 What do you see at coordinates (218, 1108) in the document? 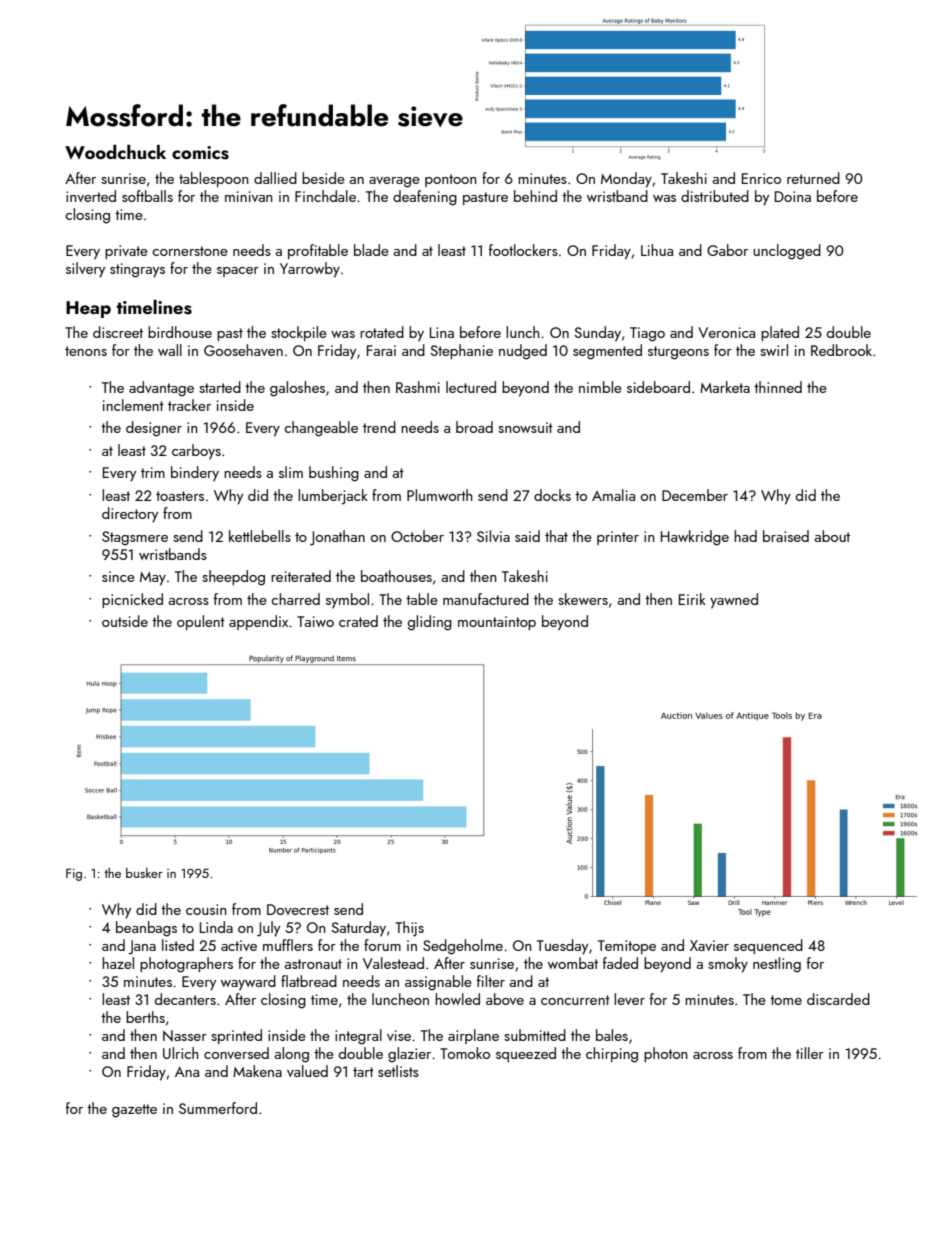
I see `Summerford` at bounding box center [218, 1108].
